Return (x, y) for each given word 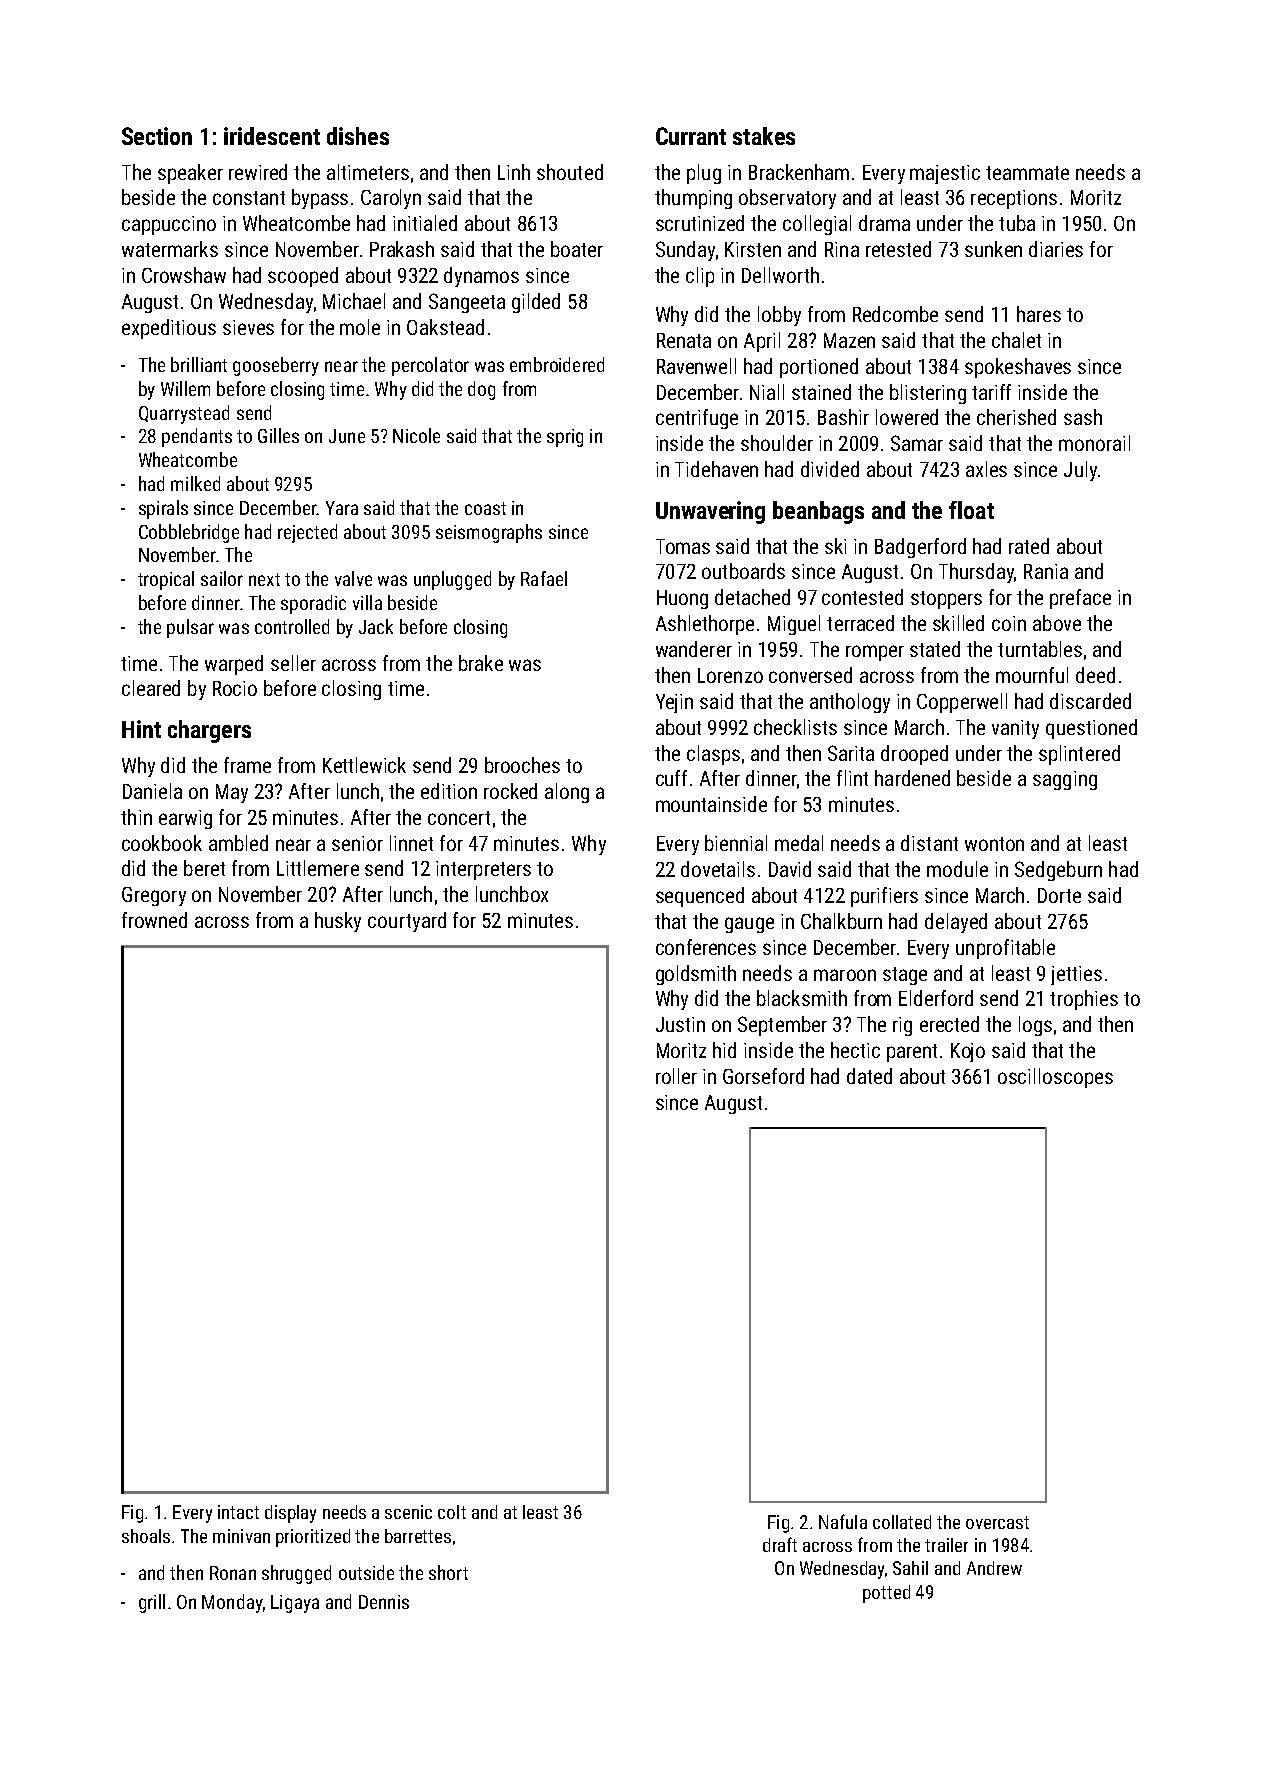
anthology (850, 703)
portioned (819, 368)
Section (157, 136)
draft (780, 1544)
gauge (749, 925)
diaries (1056, 249)
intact (238, 1512)
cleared (151, 688)
